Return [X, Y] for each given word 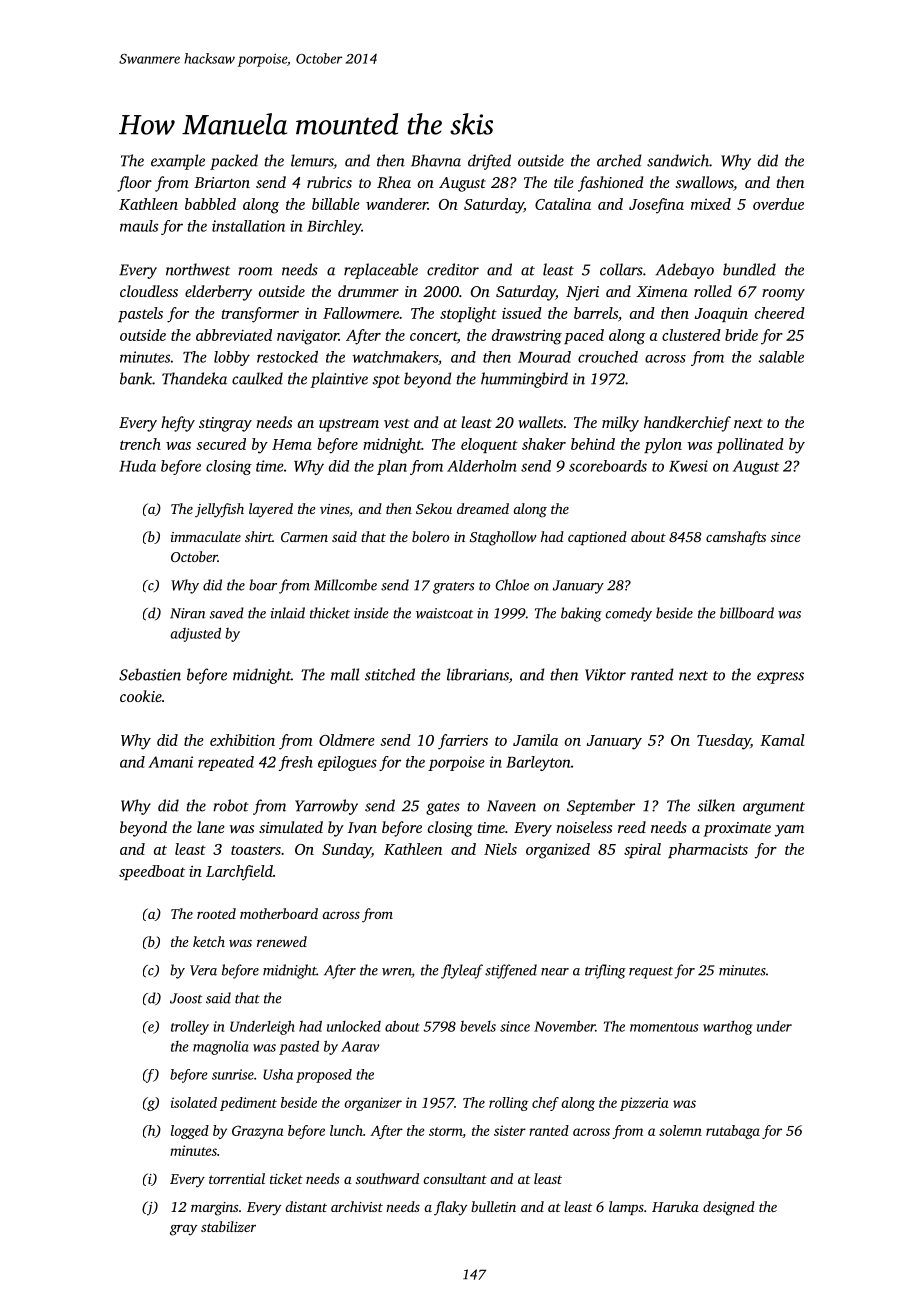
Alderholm [482, 466]
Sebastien [150, 674]
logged [190, 1132]
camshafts [736, 538]
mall [345, 674]
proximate [737, 829]
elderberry [218, 293]
